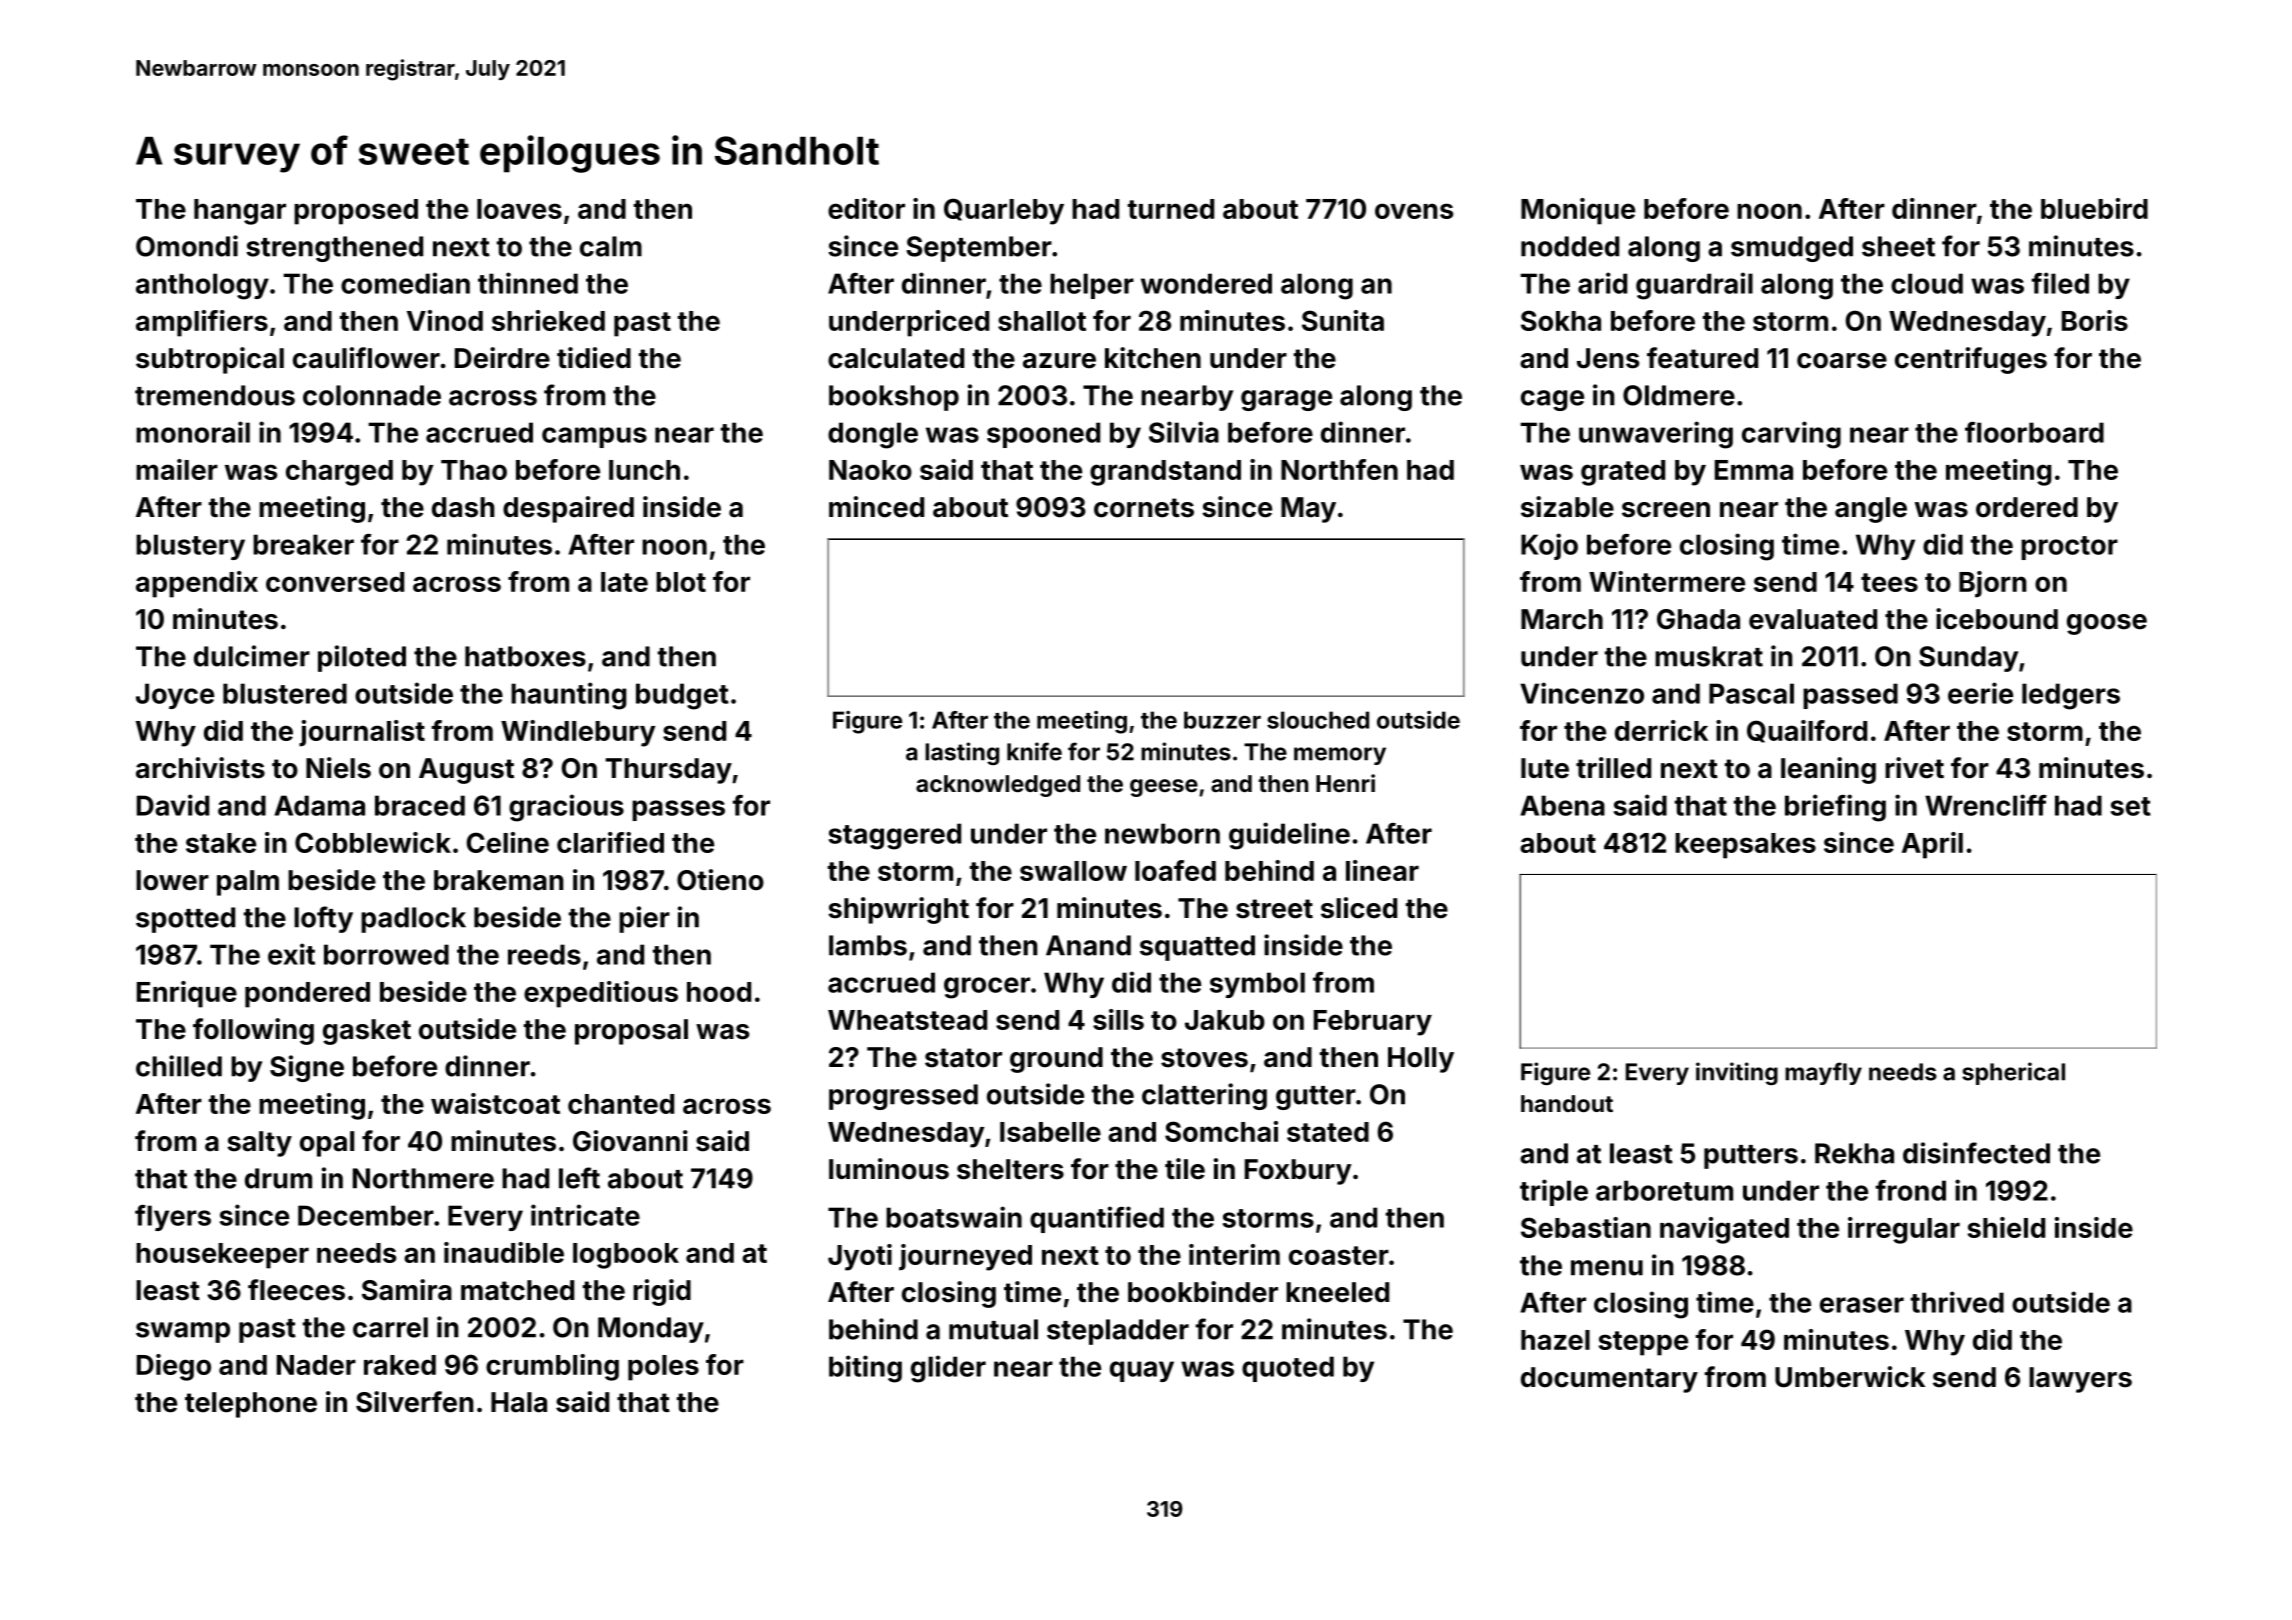  I want to click on Deirdre, so click(502, 358).
